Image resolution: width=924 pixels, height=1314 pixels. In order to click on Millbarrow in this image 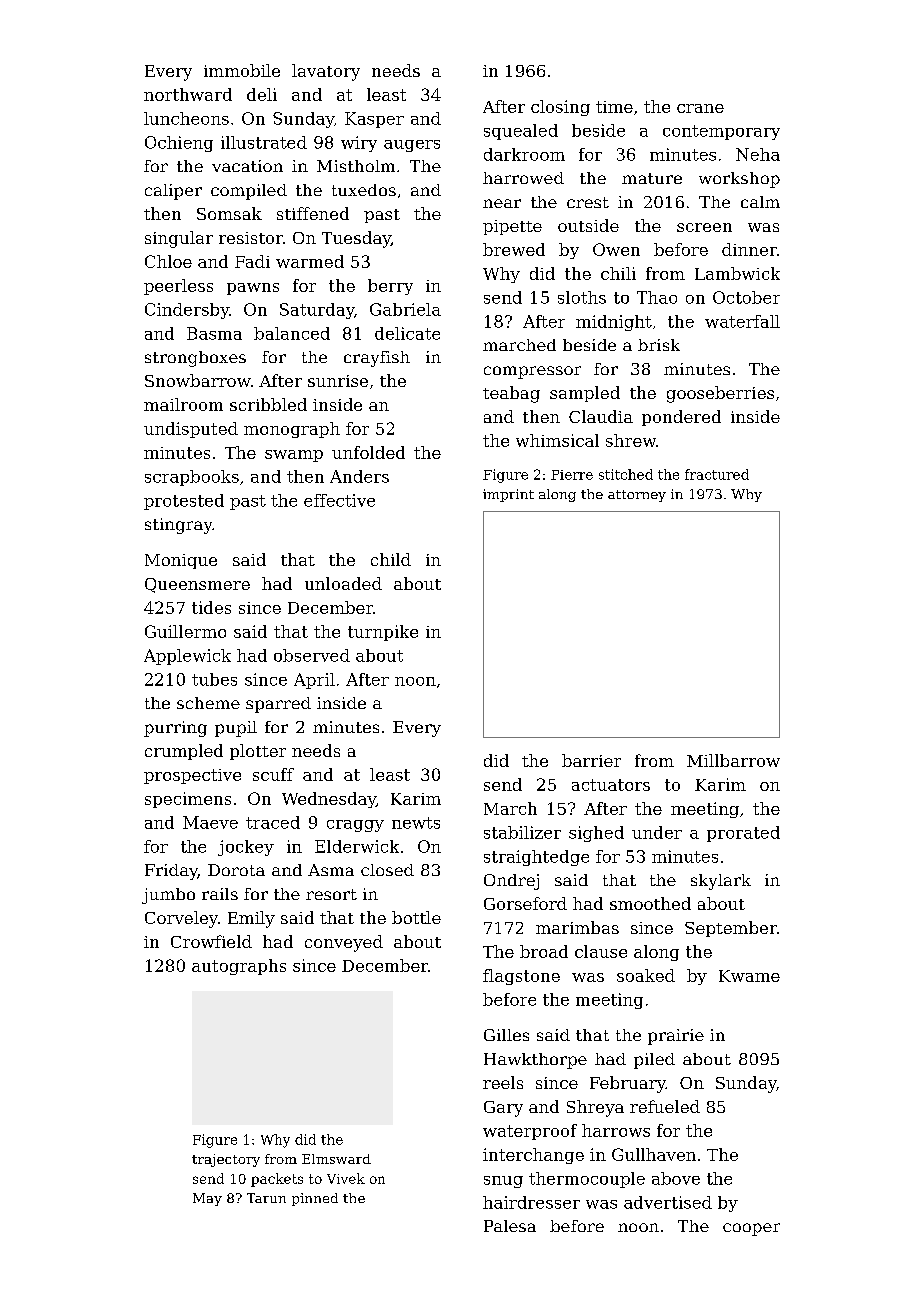, I will do `click(733, 760)`.
